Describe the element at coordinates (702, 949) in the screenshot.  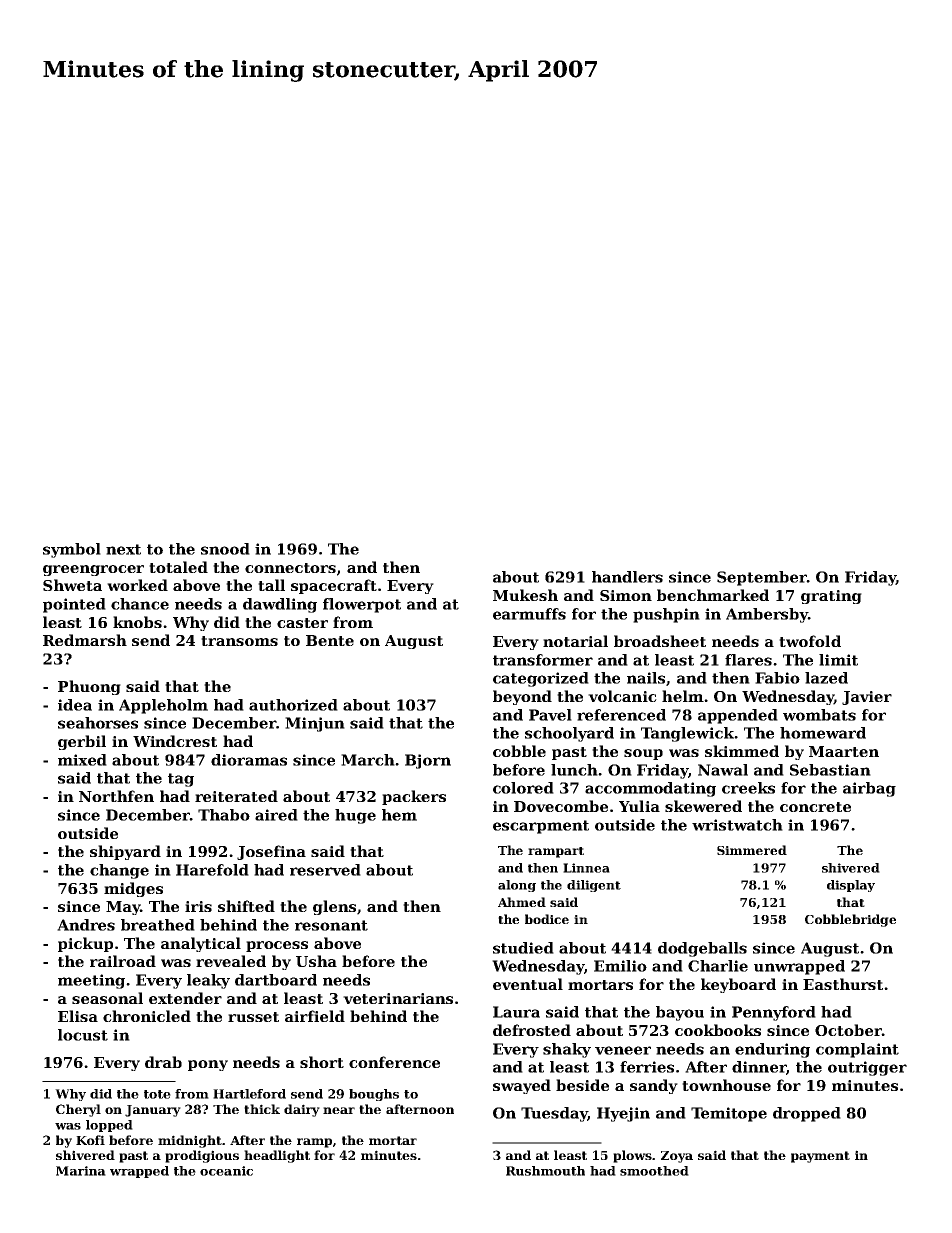
I see `dodgeballs` at that location.
